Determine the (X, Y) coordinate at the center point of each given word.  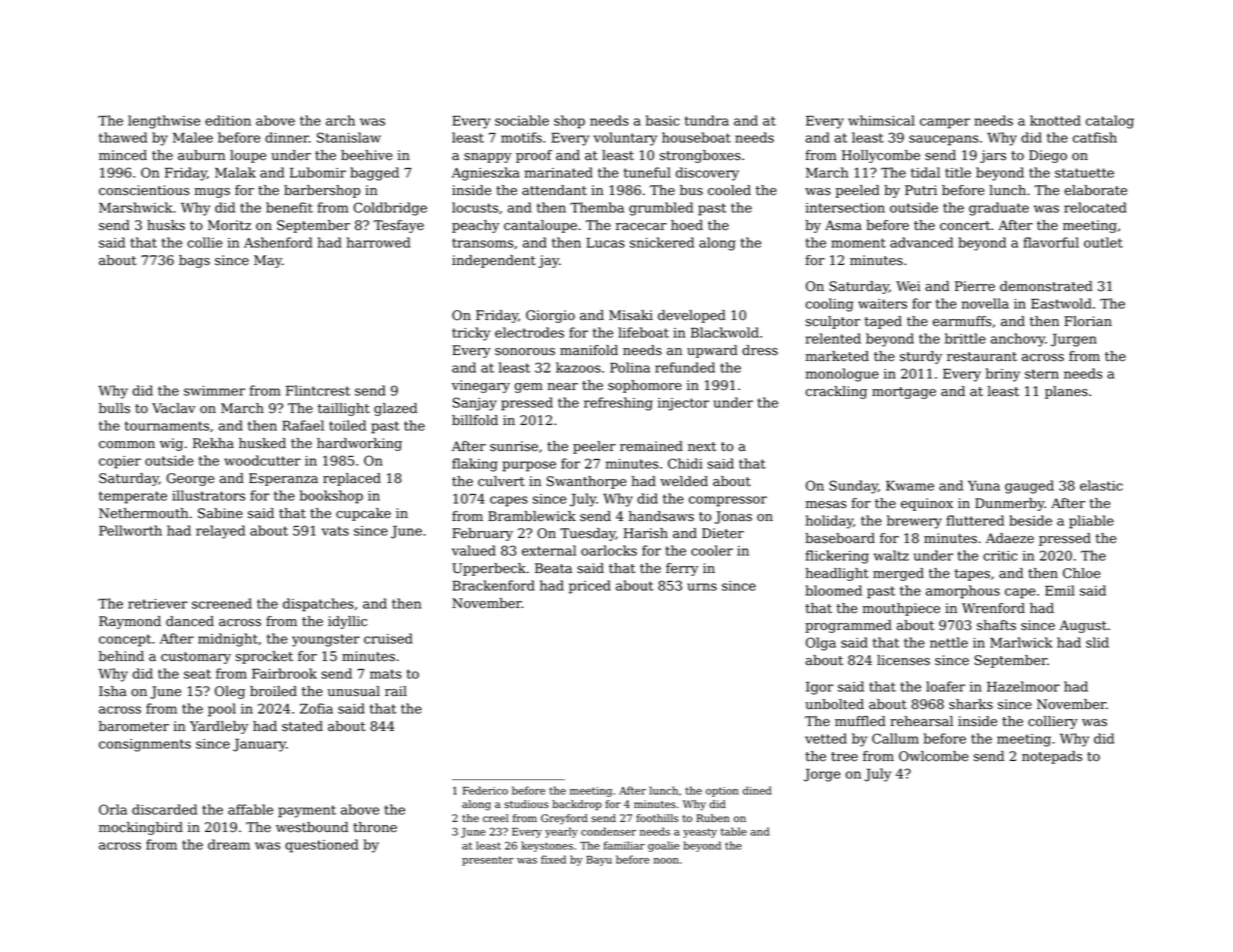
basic (662, 120)
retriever (158, 604)
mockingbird (141, 828)
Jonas (733, 517)
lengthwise (164, 122)
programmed (848, 626)
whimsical (881, 120)
